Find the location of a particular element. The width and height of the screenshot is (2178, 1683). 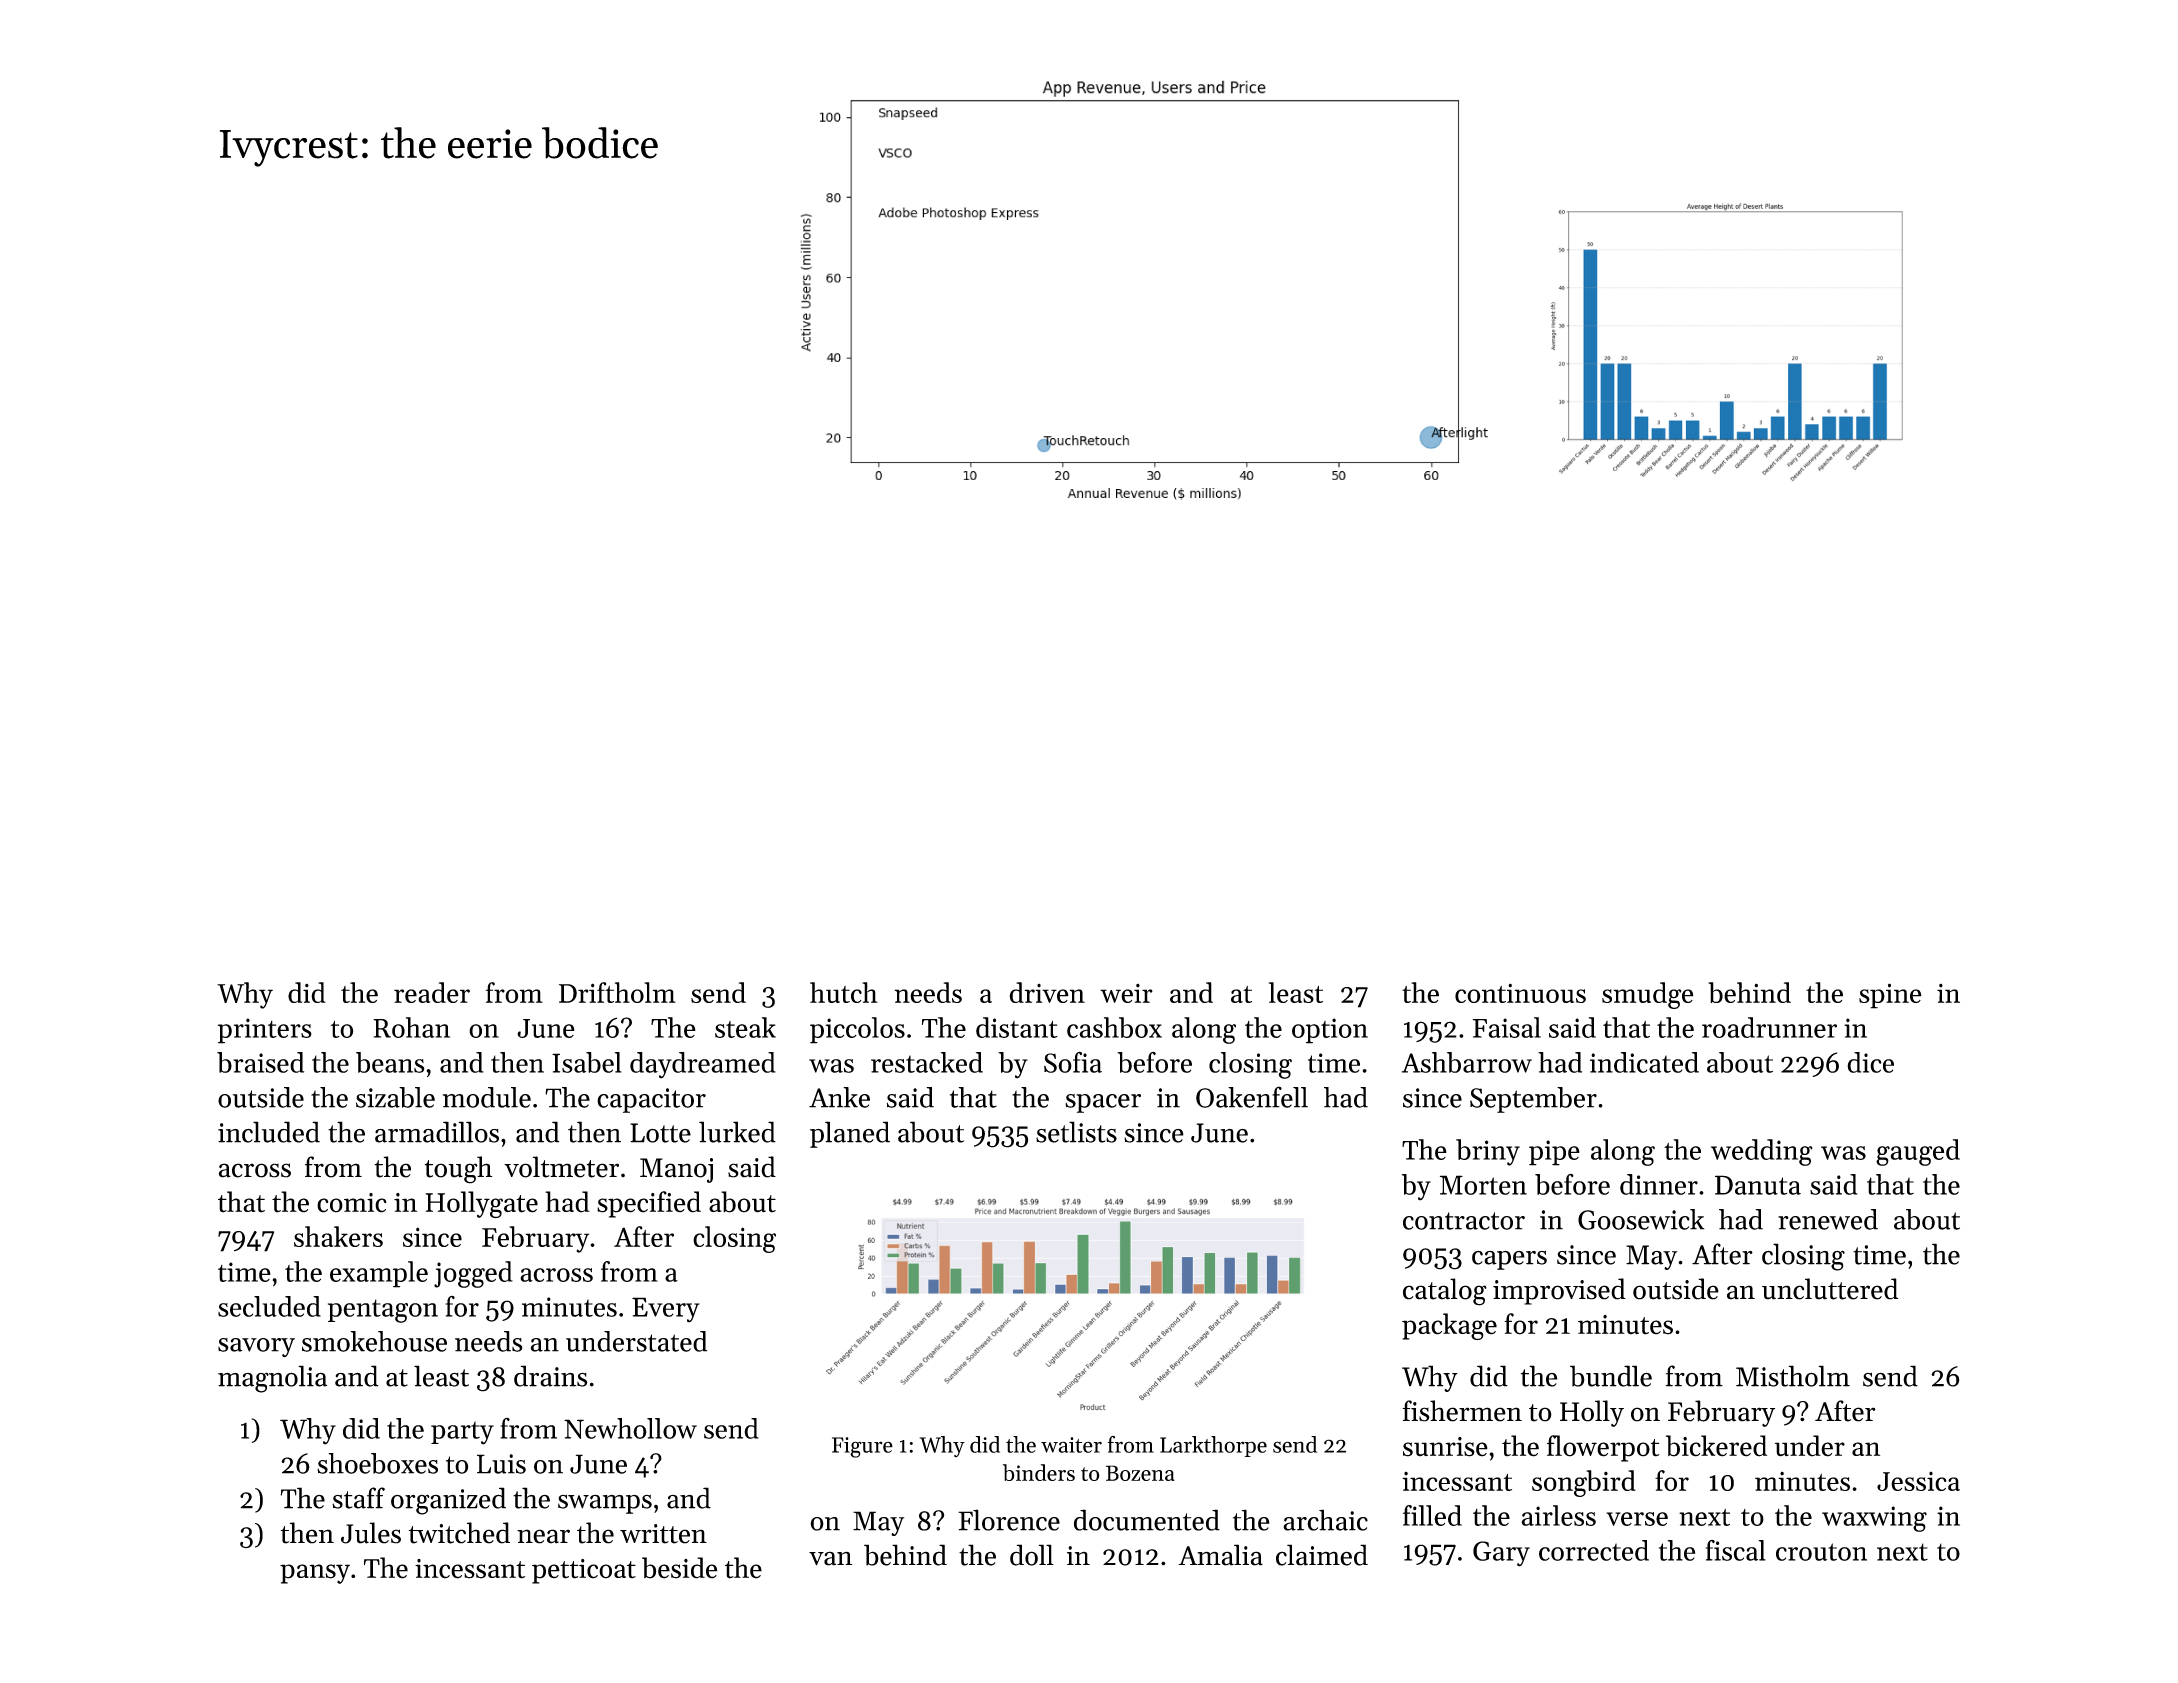

Driftholm is located at coordinates (617, 992).
